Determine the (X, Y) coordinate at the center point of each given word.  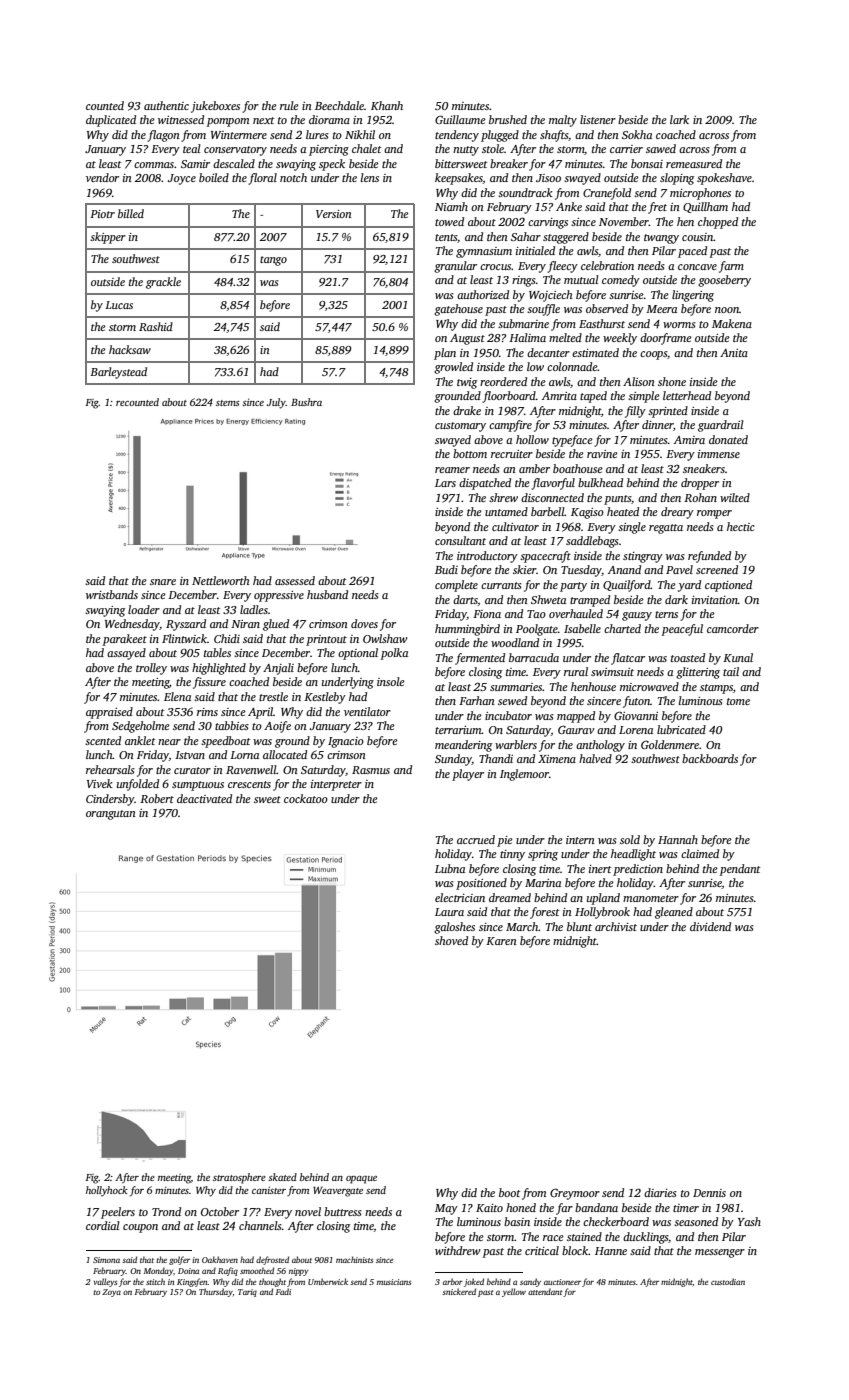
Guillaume (460, 119)
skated (282, 1177)
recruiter (512, 454)
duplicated (111, 121)
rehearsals (110, 769)
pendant (740, 870)
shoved (451, 940)
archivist (616, 926)
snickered (459, 1291)
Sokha (637, 134)
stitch (155, 1281)
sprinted (668, 412)
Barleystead (118, 373)
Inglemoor (524, 775)
